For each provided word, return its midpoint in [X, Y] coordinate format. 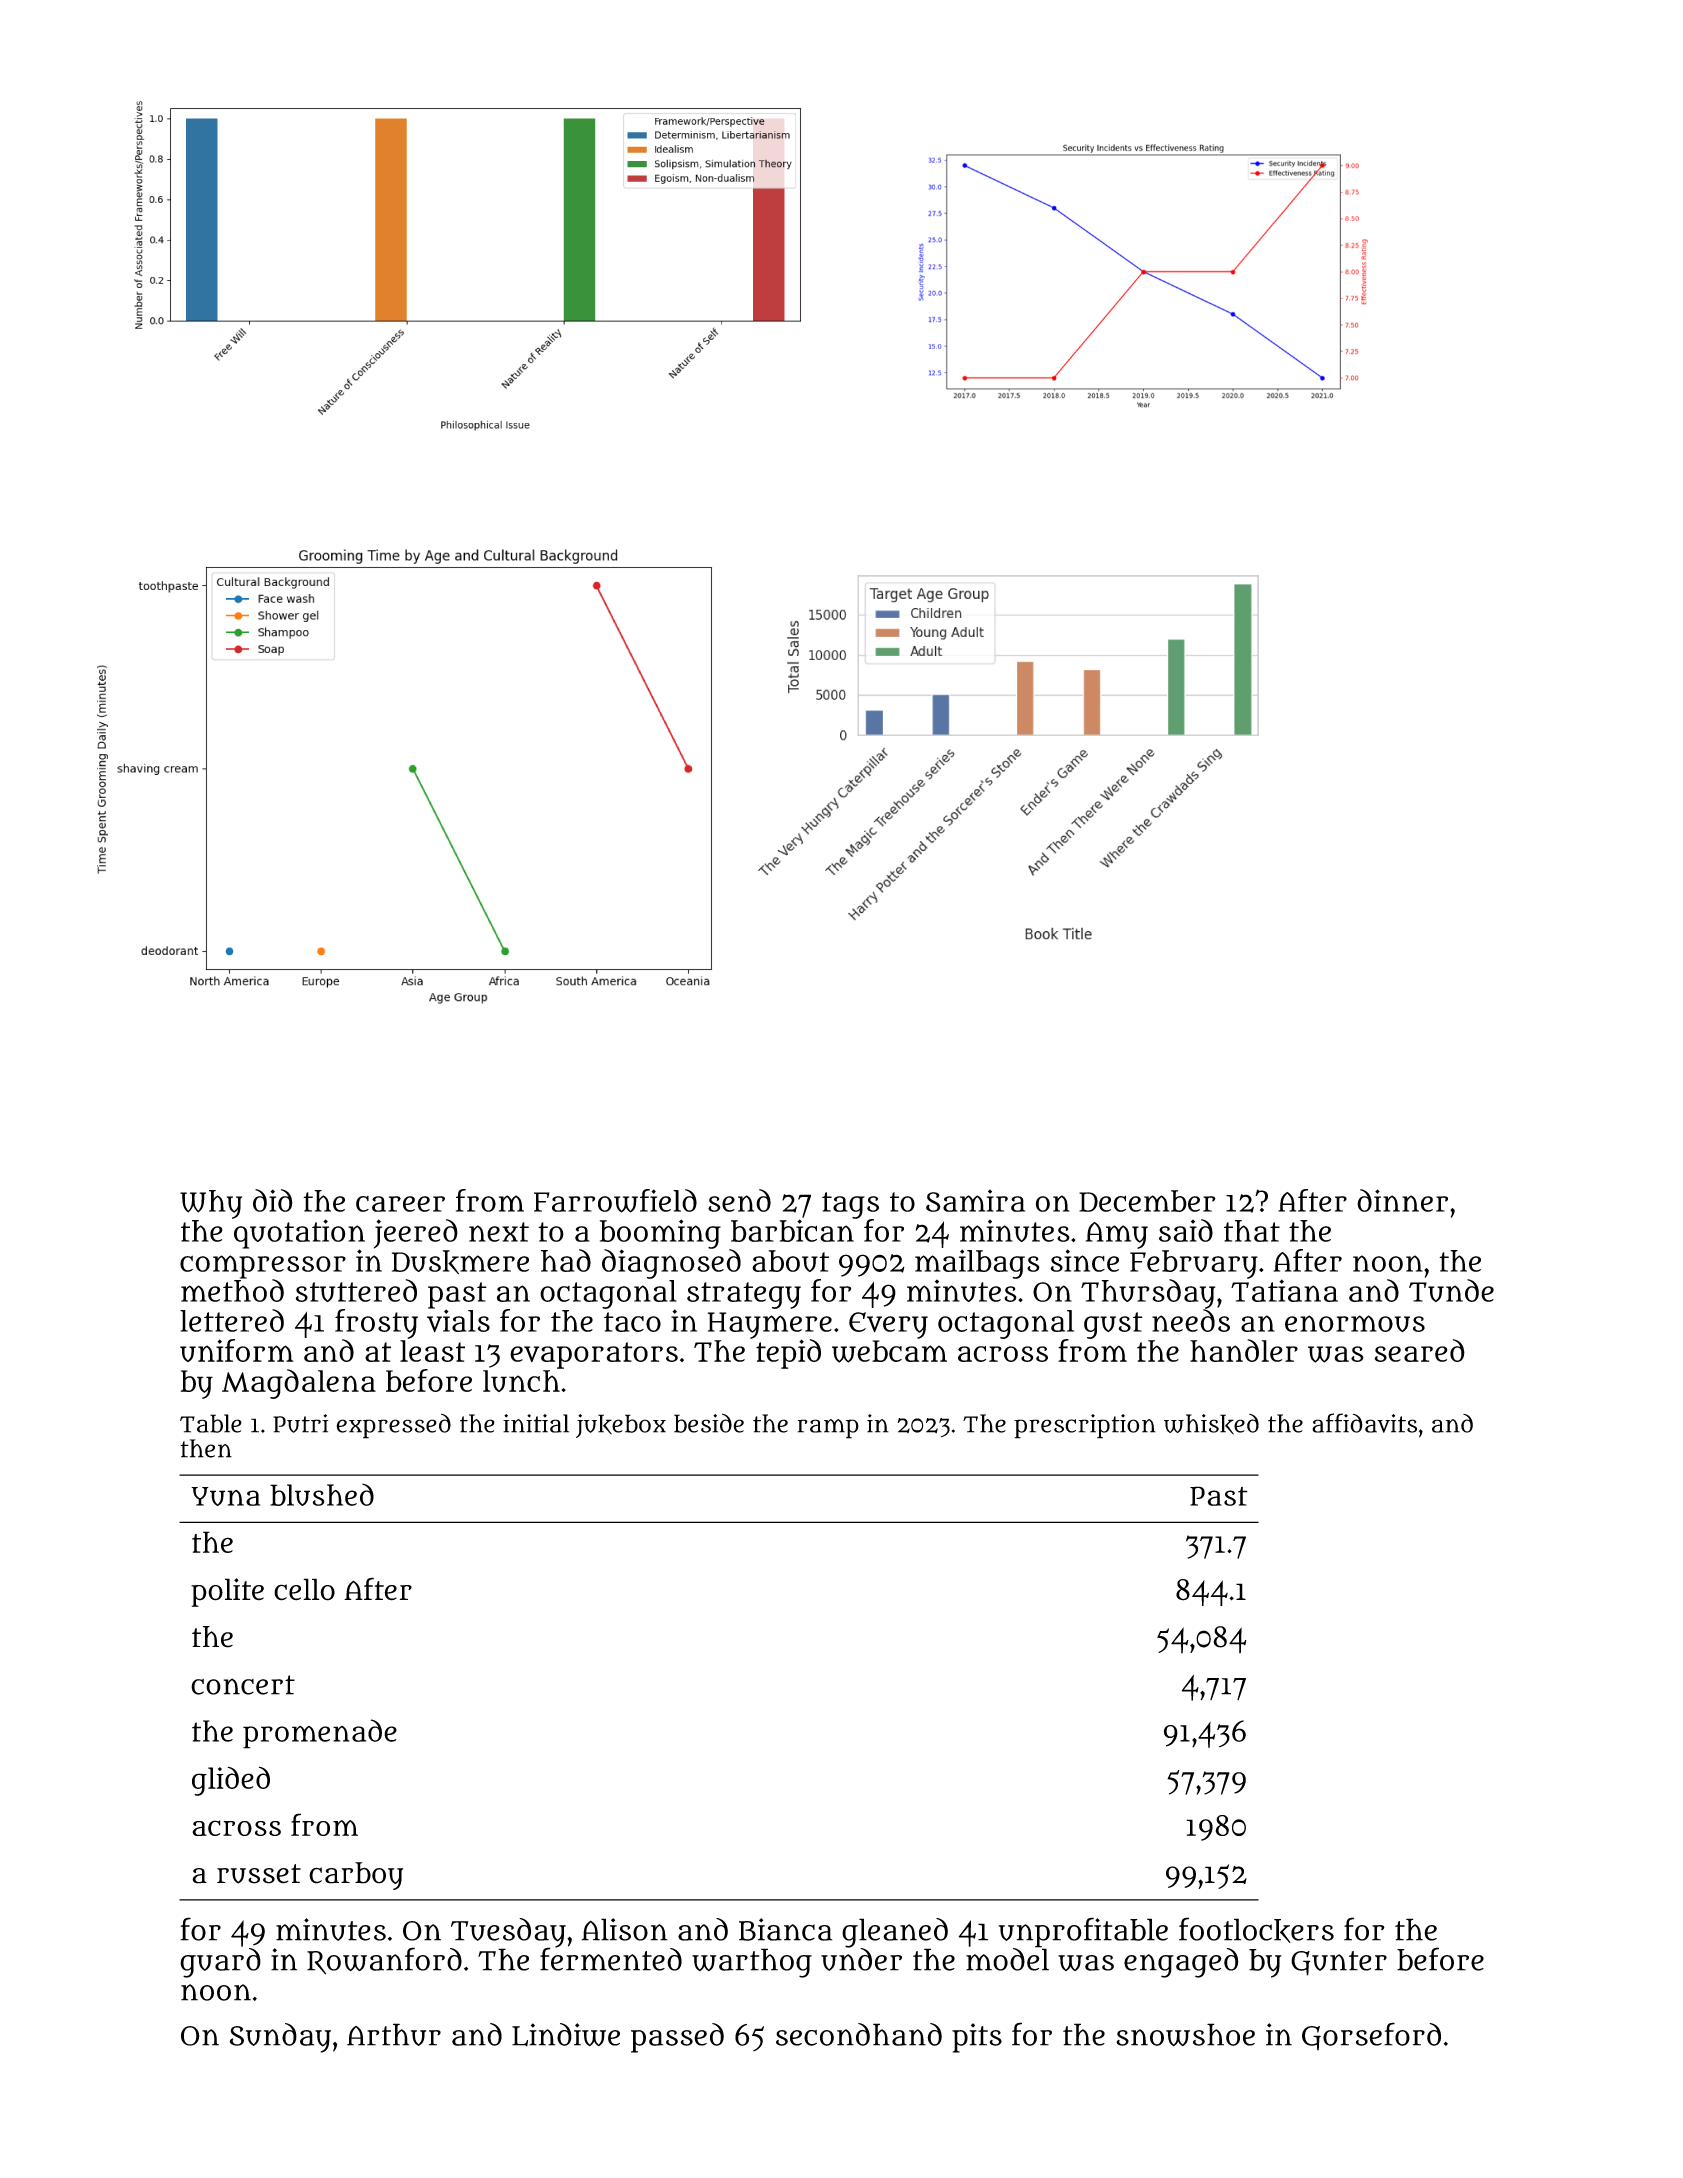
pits [977, 2038]
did [273, 1200]
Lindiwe [566, 2035]
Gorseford [1371, 2036]
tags [850, 1205]
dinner [1402, 1200]
